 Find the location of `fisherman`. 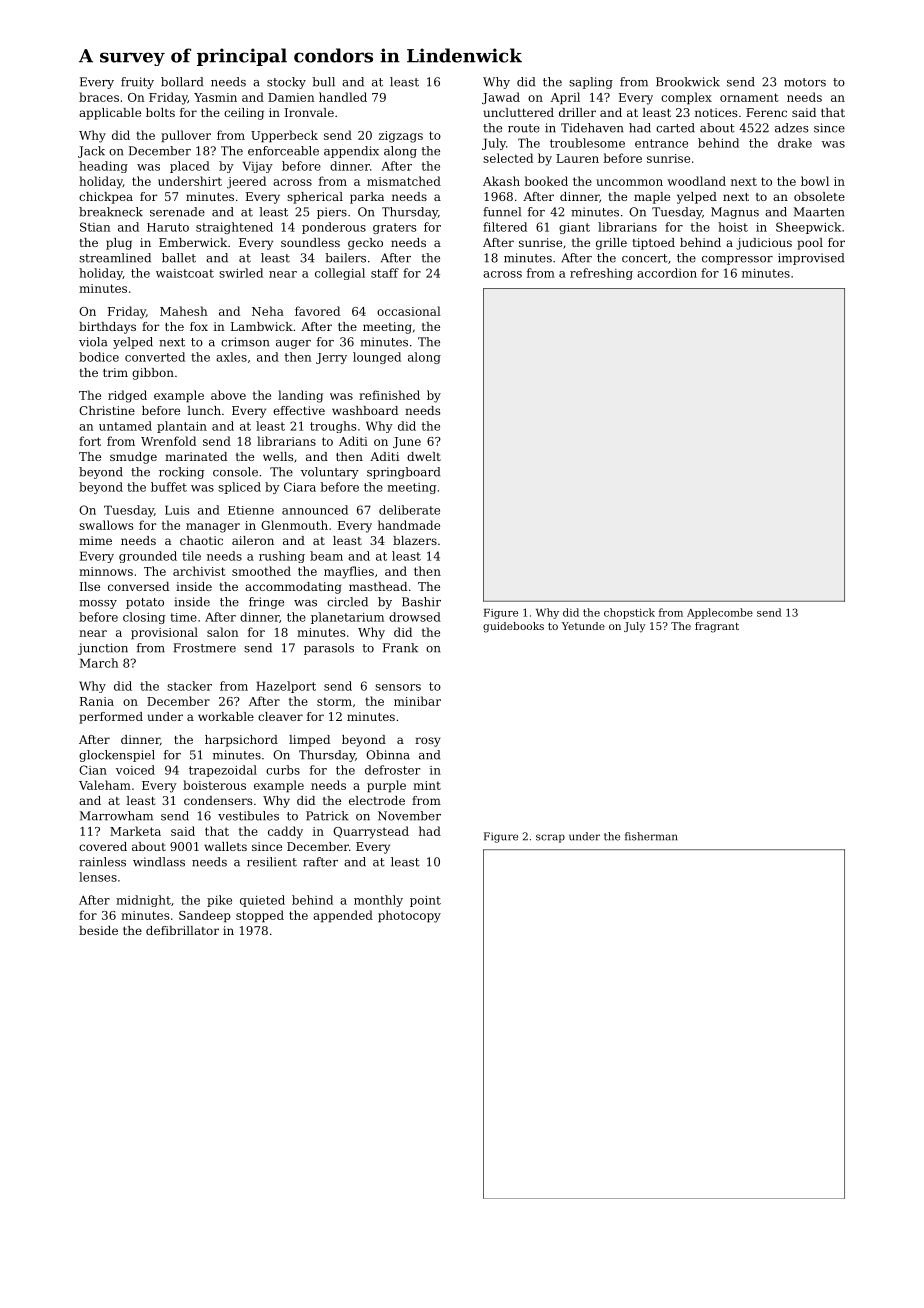

fisherman is located at coordinates (651, 836).
